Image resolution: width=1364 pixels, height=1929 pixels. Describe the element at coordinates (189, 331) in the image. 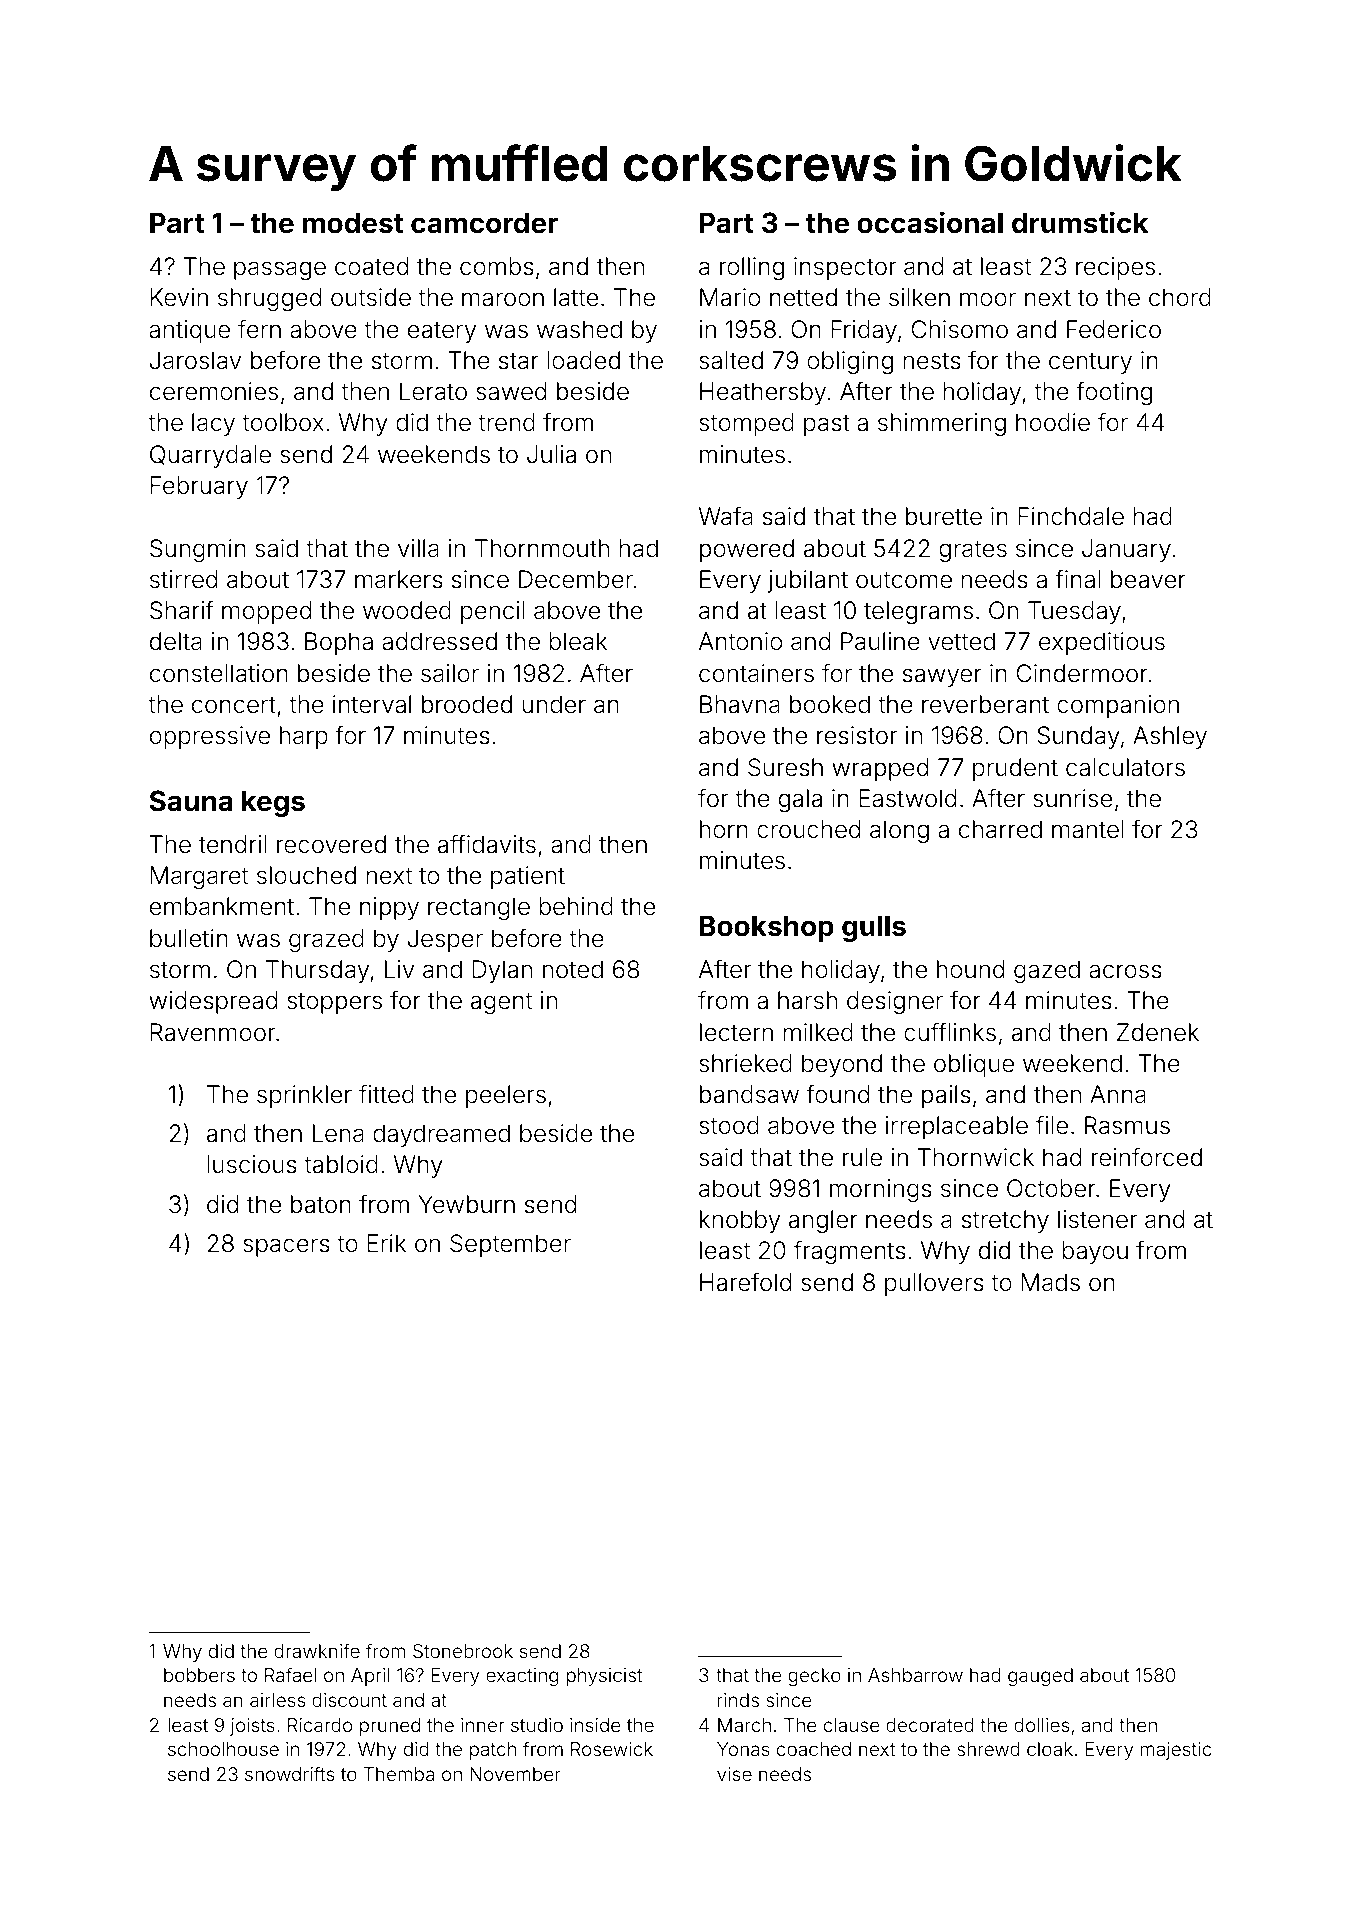

I see `antique` at that location.
